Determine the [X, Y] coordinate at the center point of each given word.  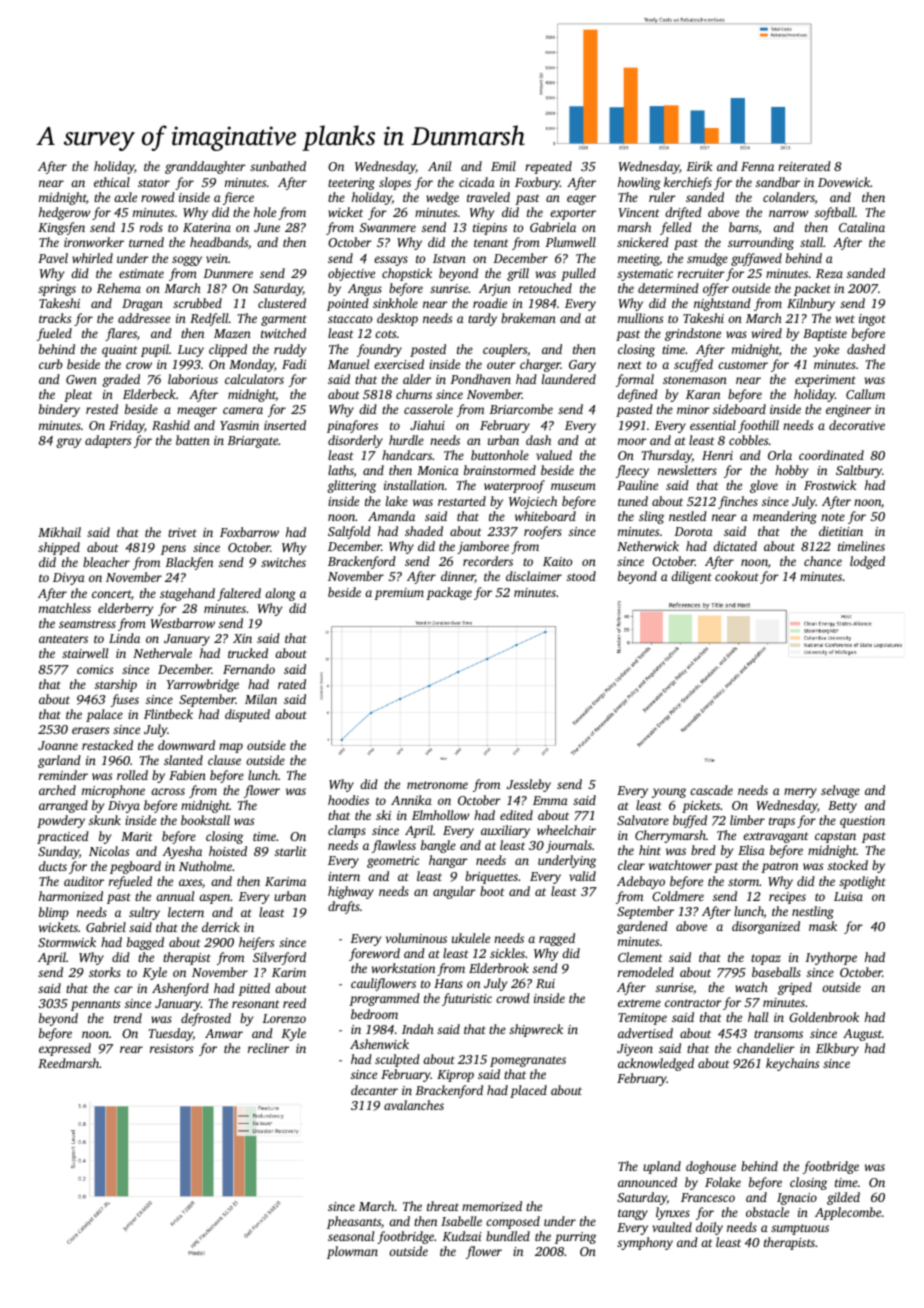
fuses [125, 700]
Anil [439, 166]
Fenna [757, 166]
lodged [867, 562]
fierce [238, 198]
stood [581, 576]
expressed [65, 1049]
